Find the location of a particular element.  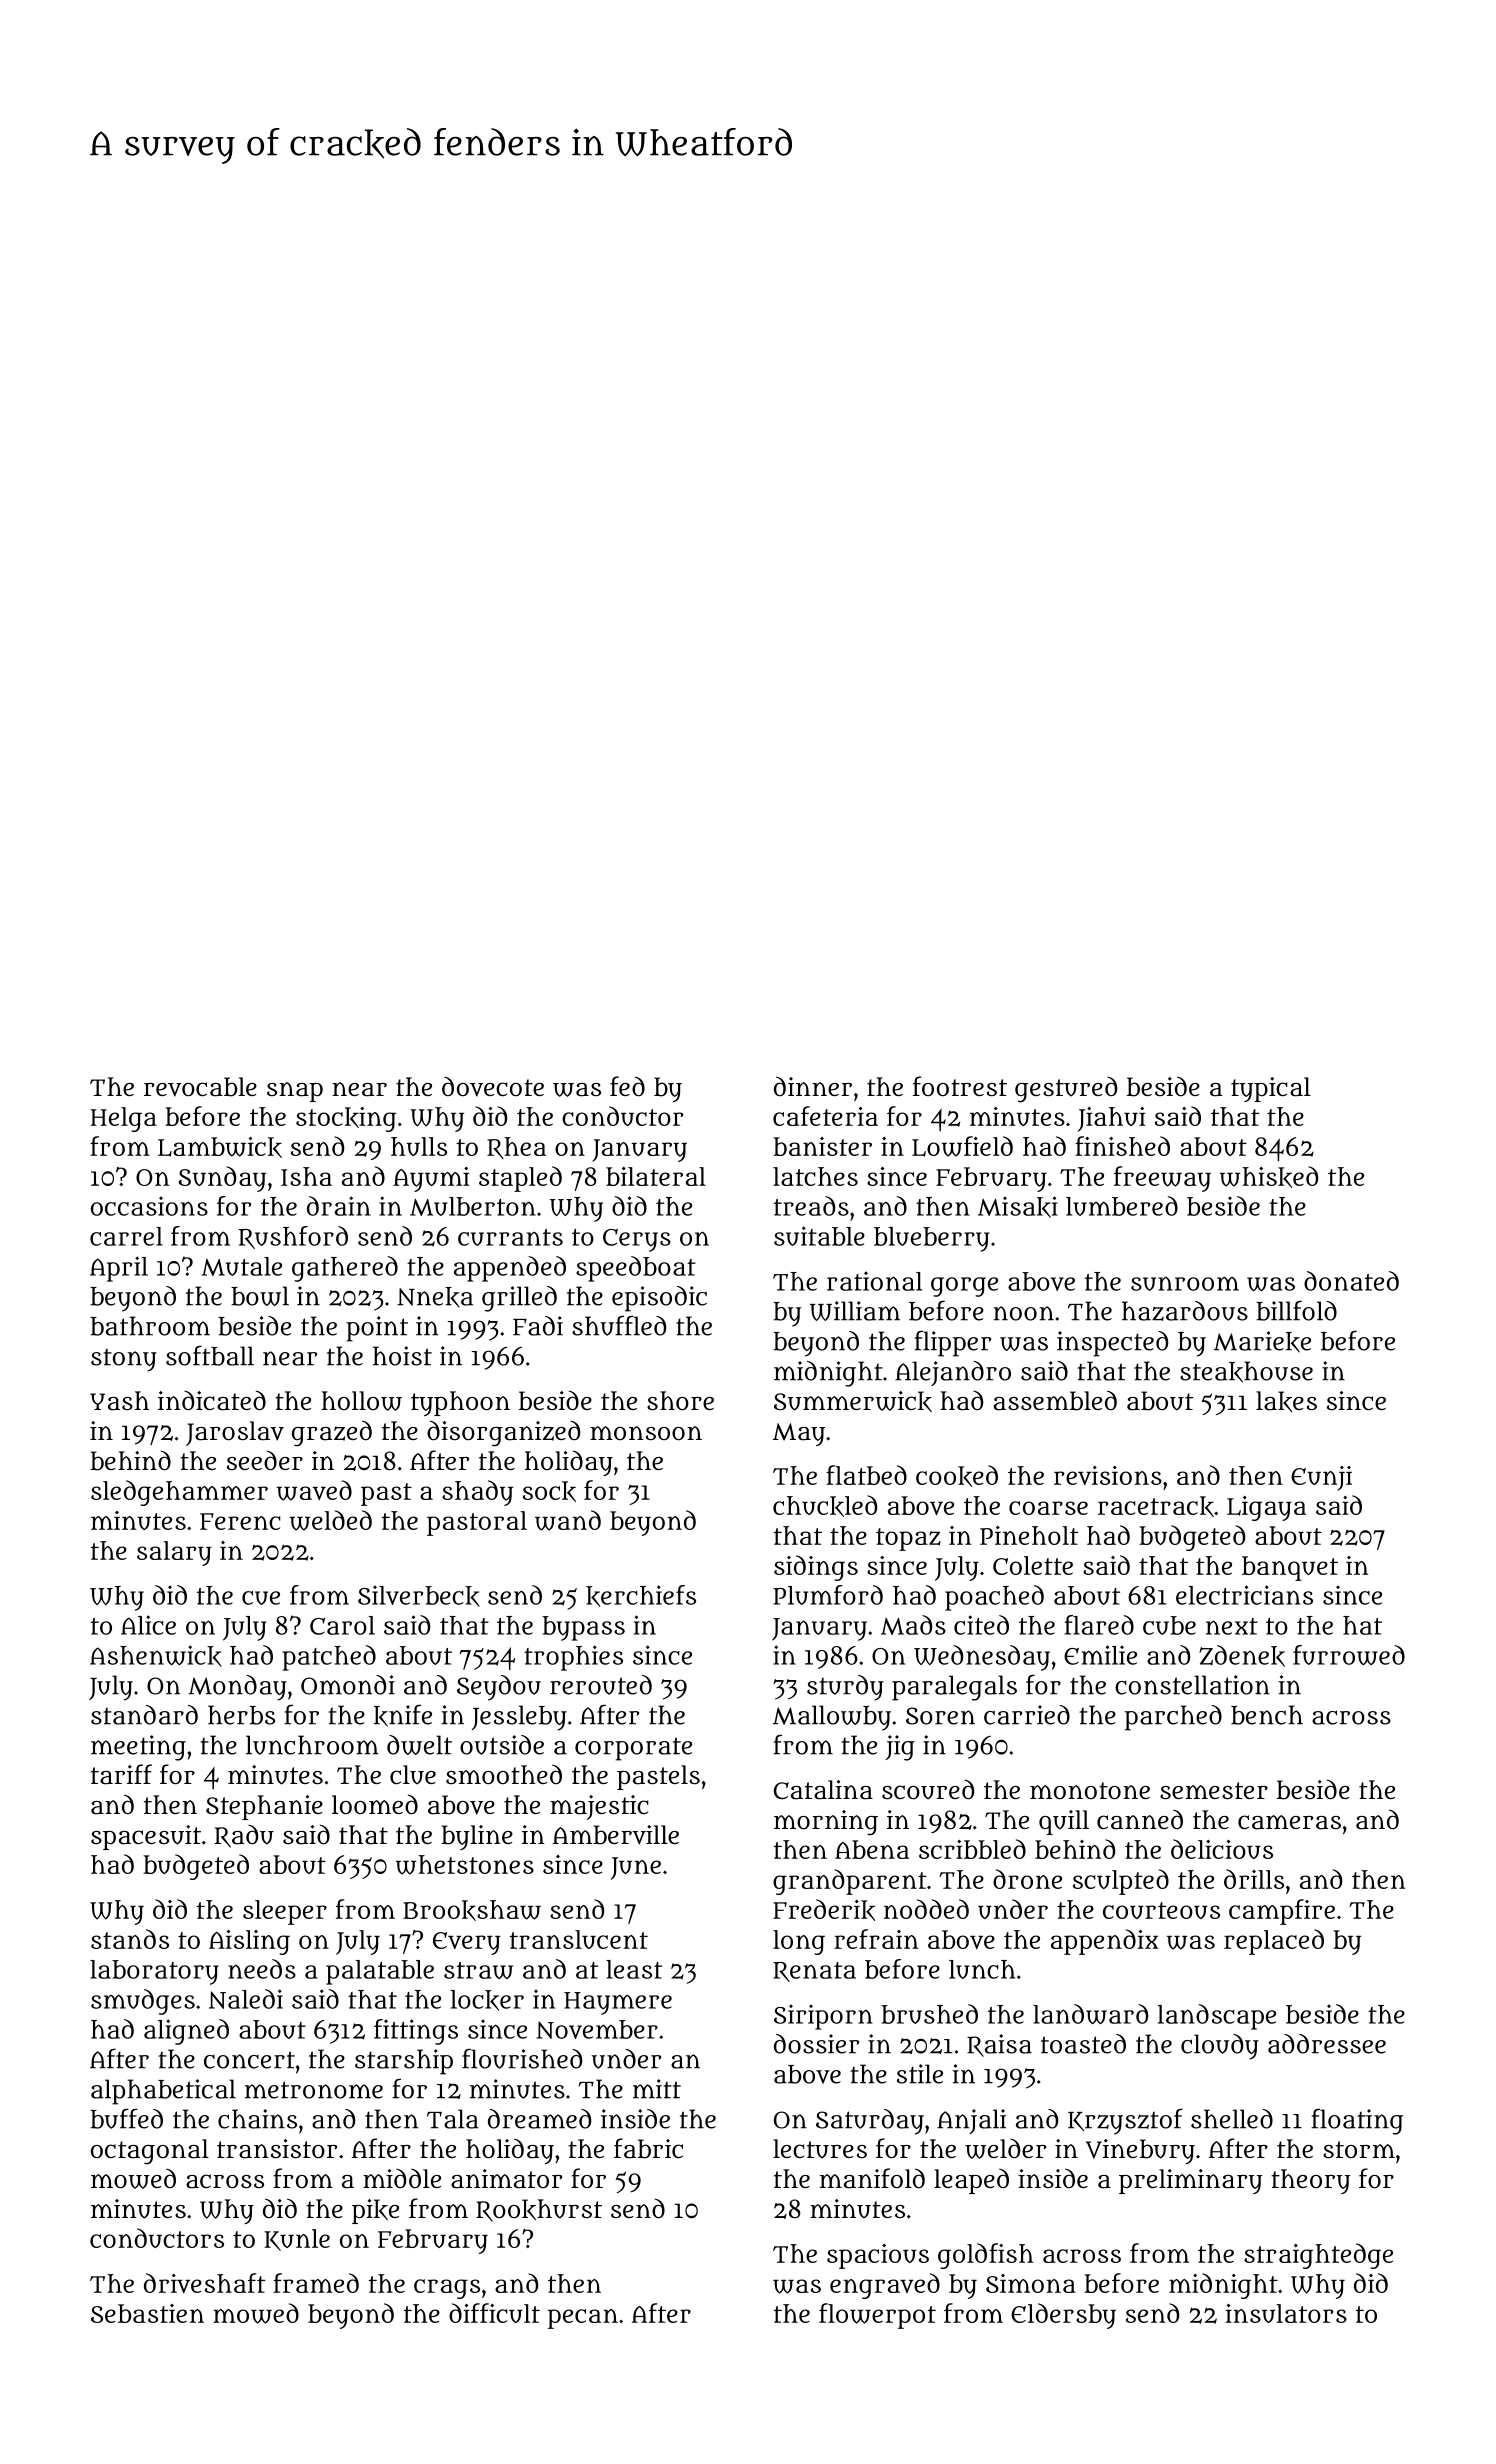

hulls is located at coordinates (419, 1146).
